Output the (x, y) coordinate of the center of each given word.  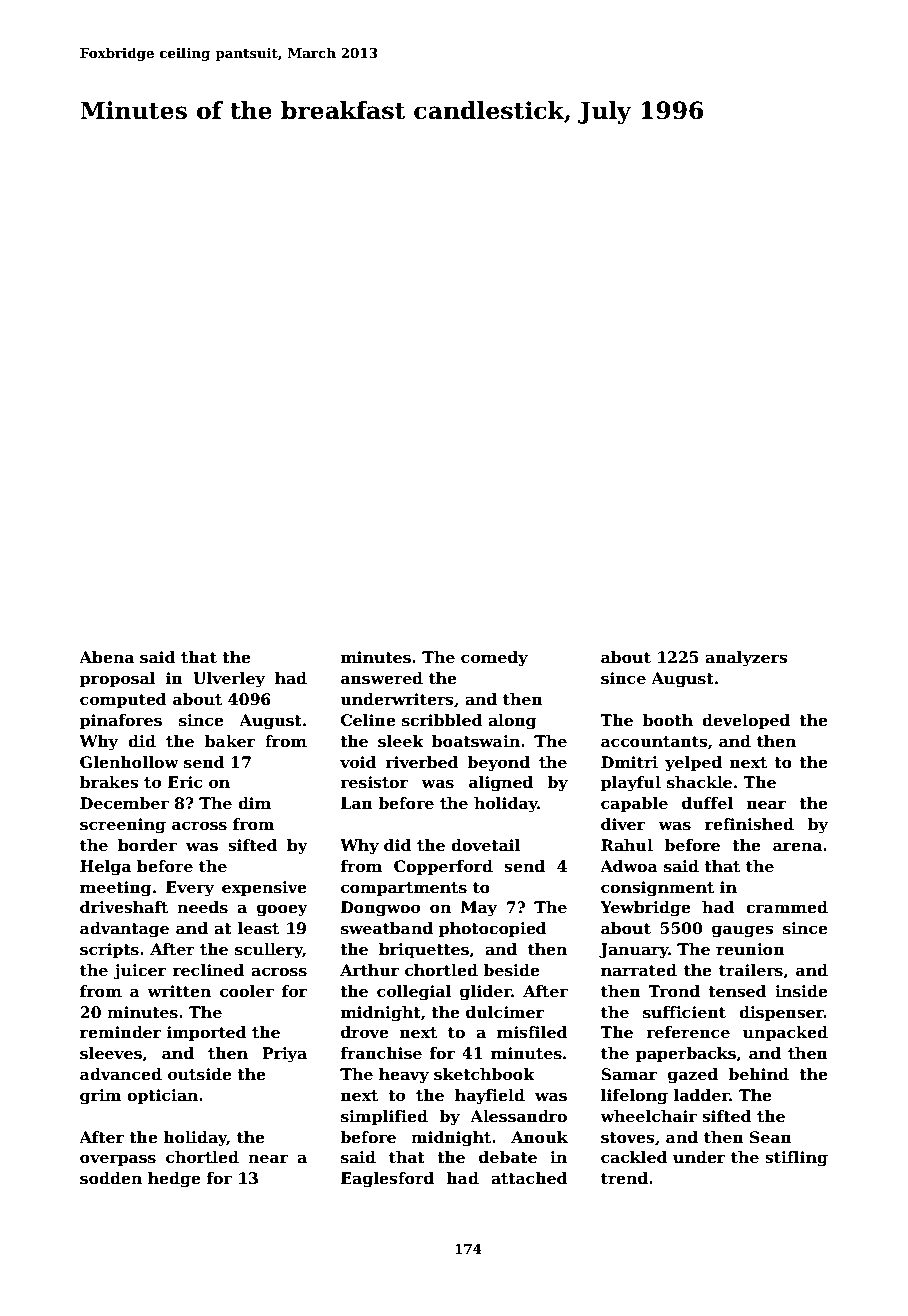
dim (254, 803)
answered (382, 678)
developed (746, 721)
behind (758, 1074)
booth (668, 720)
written (179, 991)
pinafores (121, 721)
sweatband (387, 928)
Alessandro (518, 1116)
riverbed (422, 762)
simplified (384, 1117)
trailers (751, 970)
